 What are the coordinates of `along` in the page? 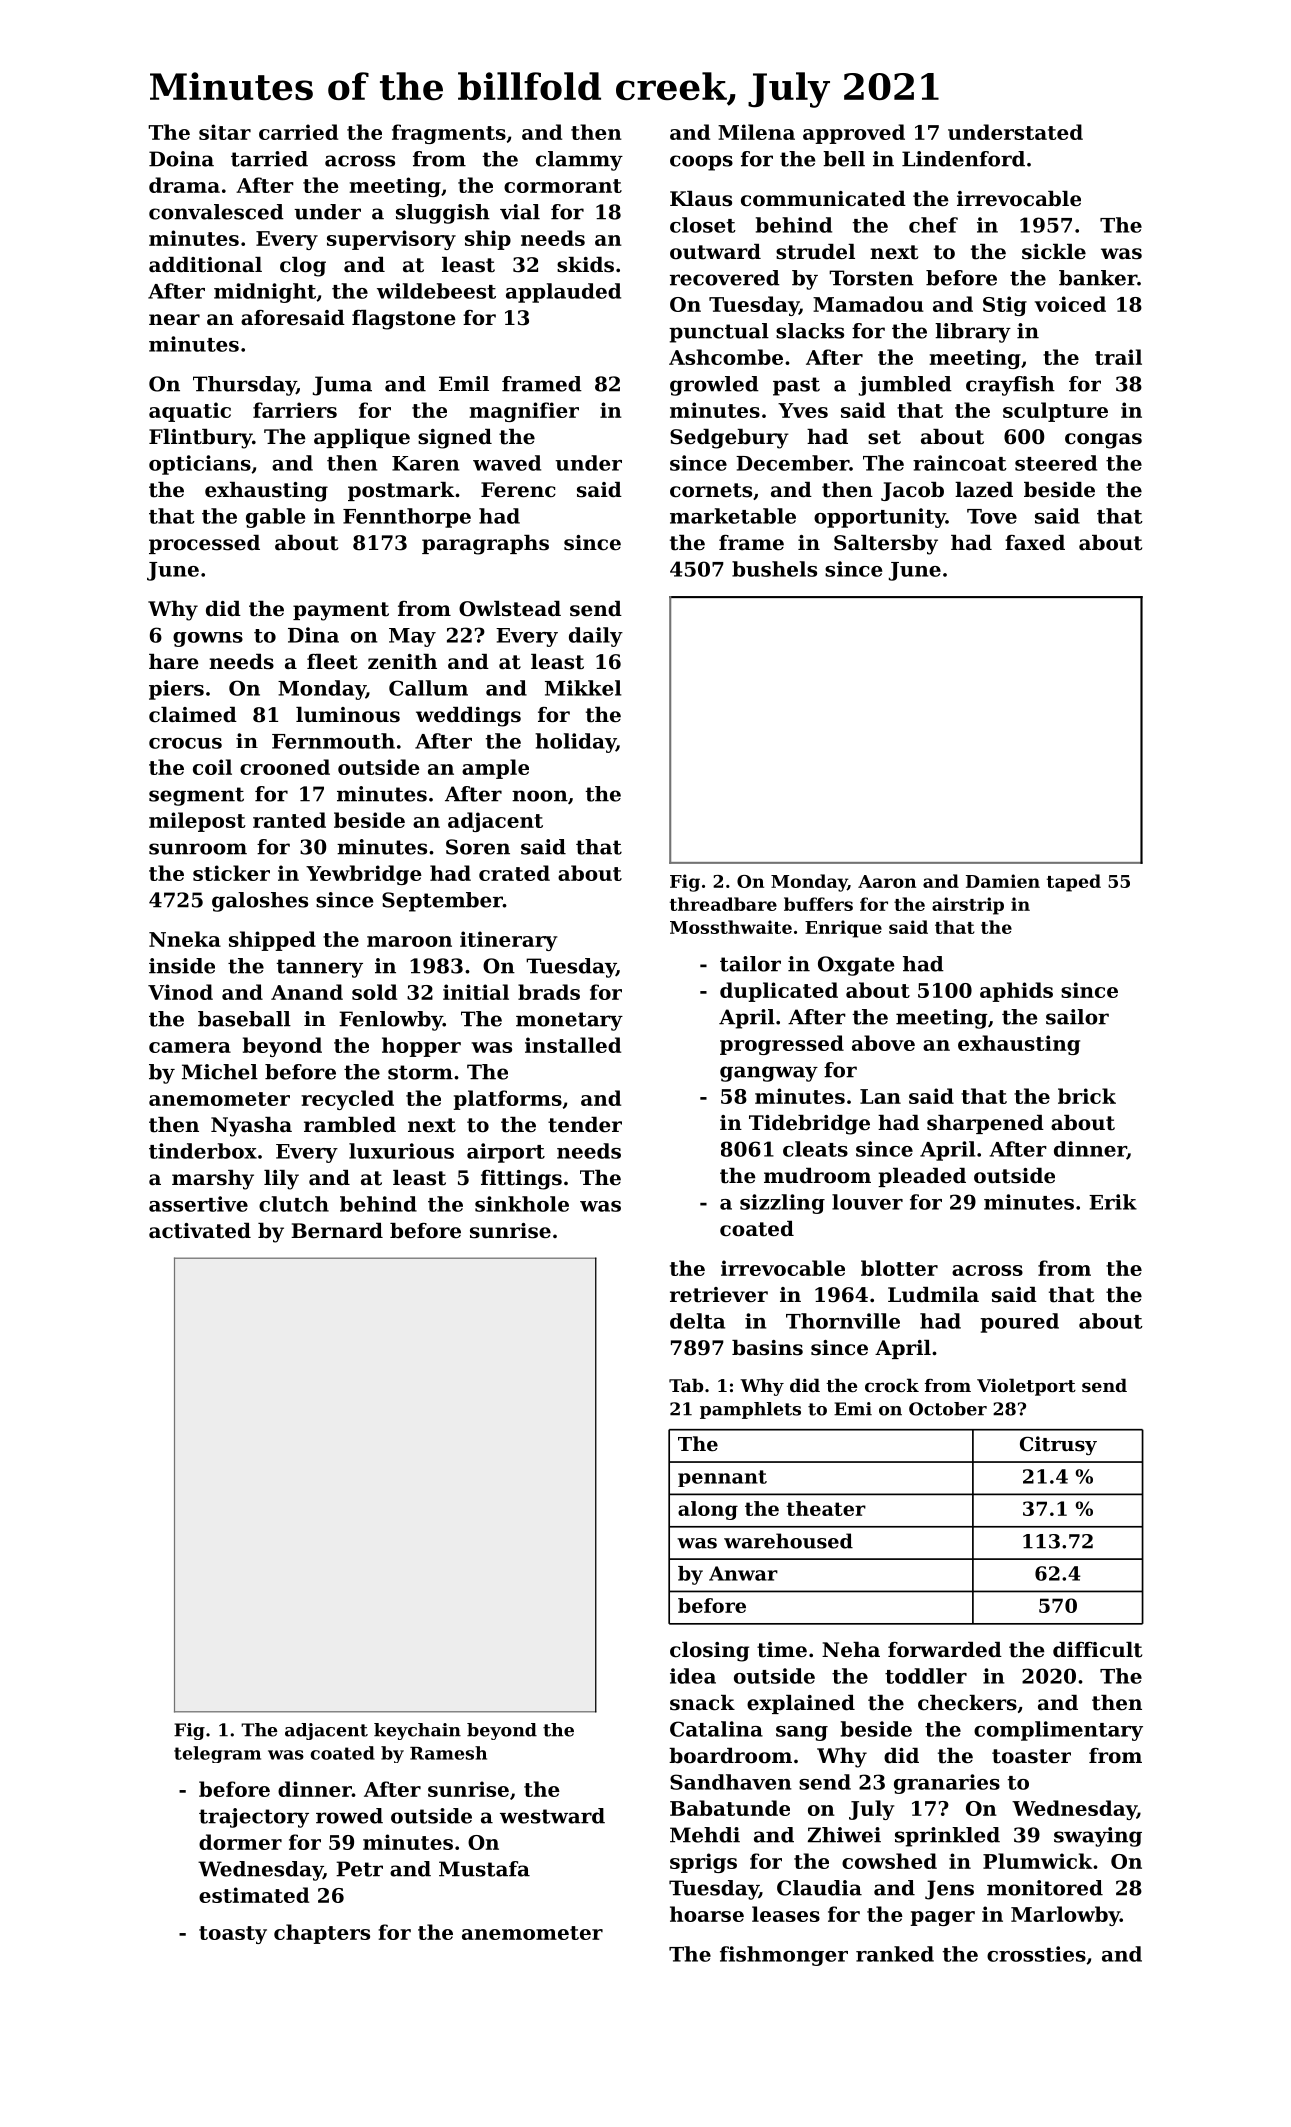 It's located at (708, 1510).
